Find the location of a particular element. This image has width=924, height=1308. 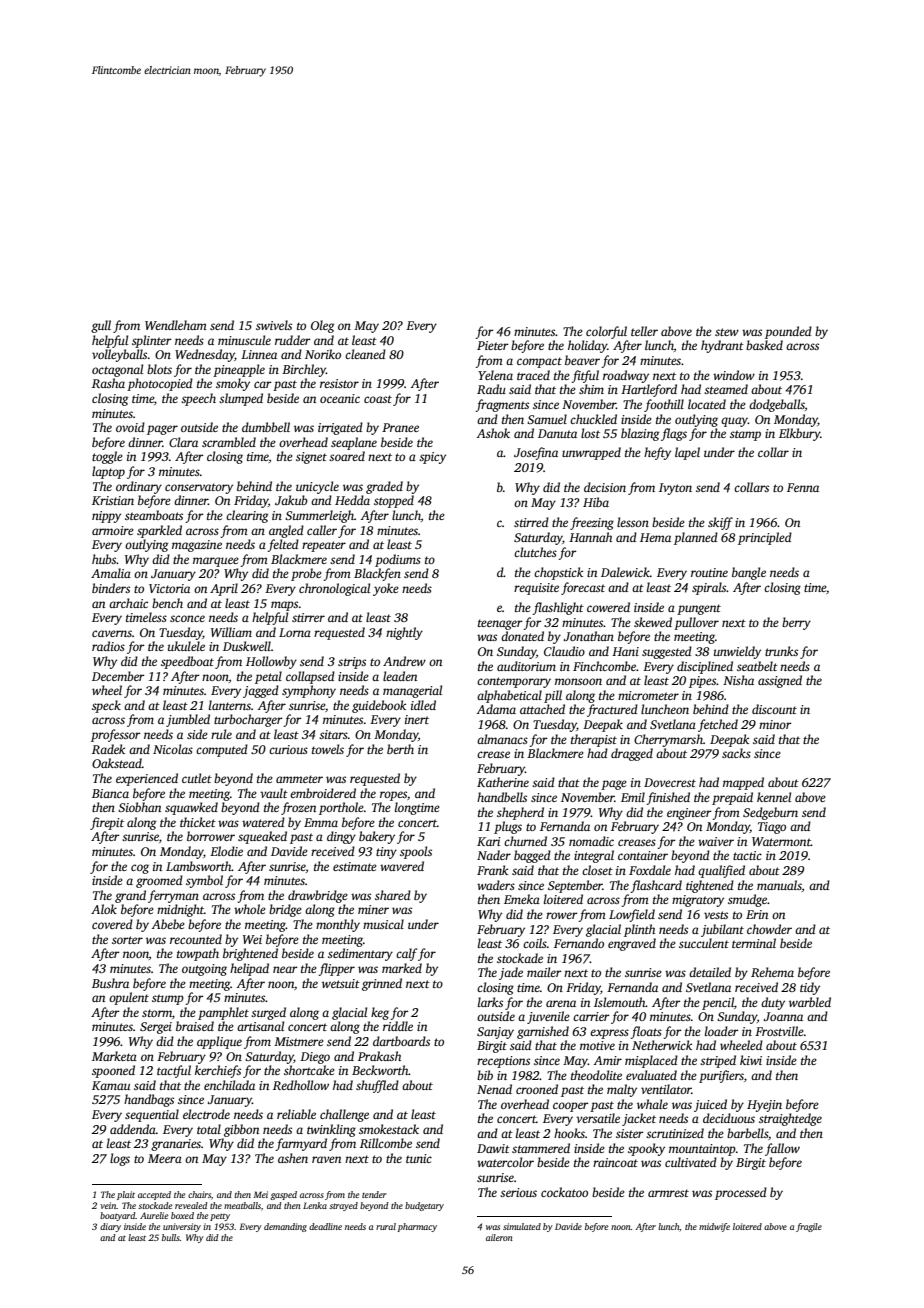

chowder is located at coordinates (769, 929).
